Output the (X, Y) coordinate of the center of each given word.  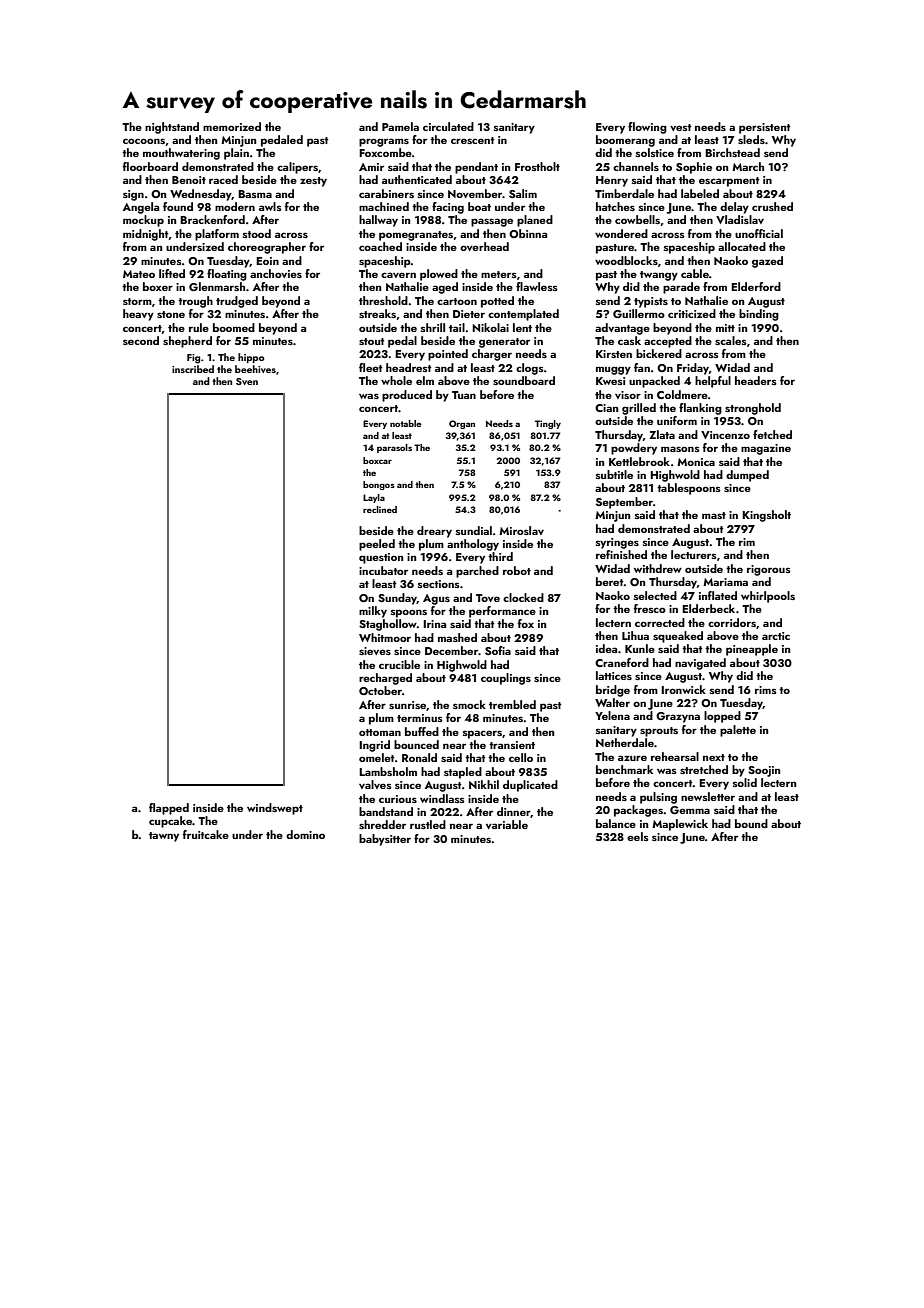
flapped (169, 809)
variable (507, 824)
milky (373, 612)
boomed (234, 327)
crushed (772, 206)
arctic (776, 636)
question (381, 558)
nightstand (172, 128)
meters (499, 274)
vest (681, 127)
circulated (448, 126)
